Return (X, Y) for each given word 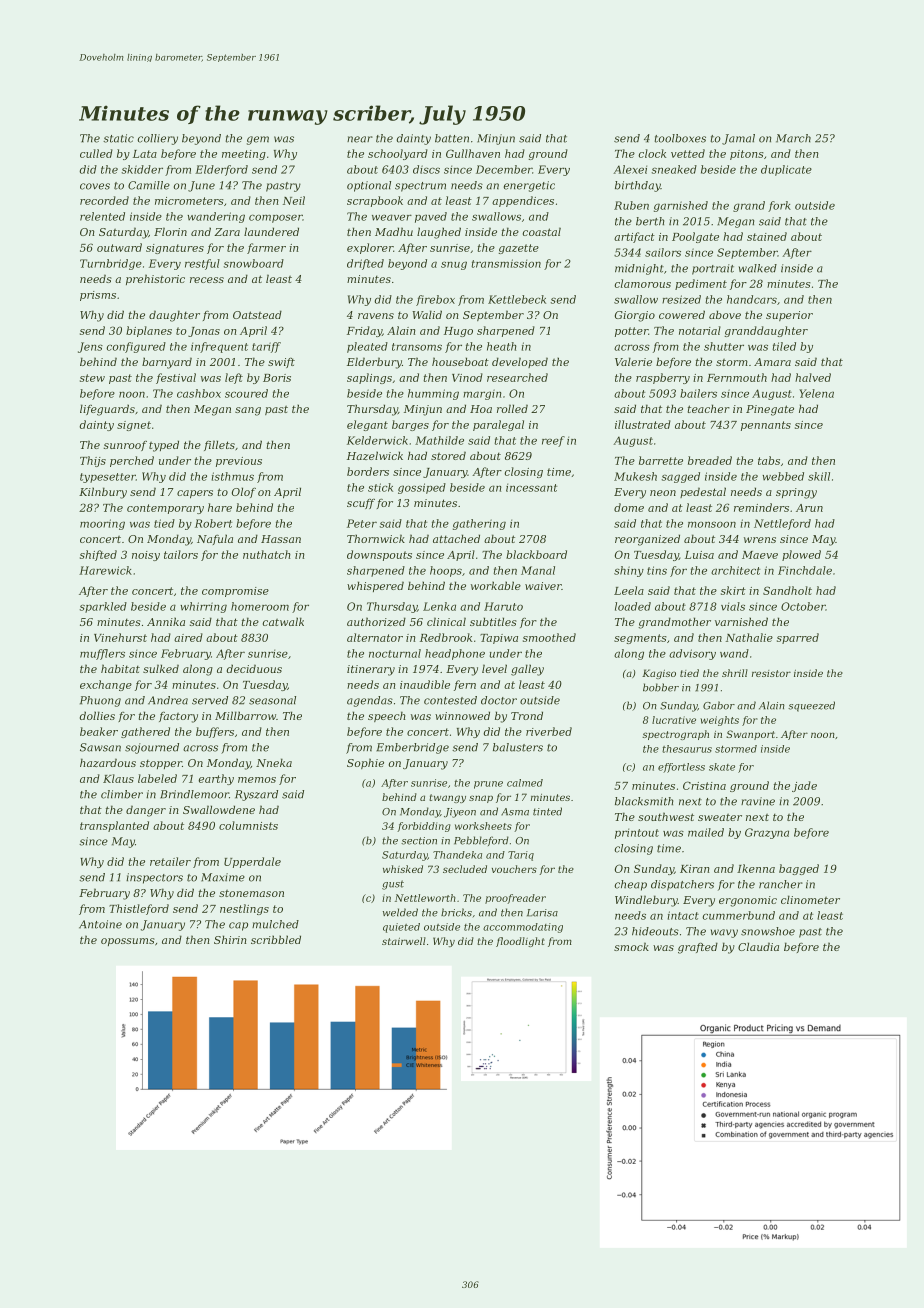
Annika (166, 621)
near (360, 139)
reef (553, 441)
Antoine (100, 924)
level (494, 668)
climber (122, 794)
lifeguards (107, 410)
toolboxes (680, 138)
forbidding (424, 827)
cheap (631, 885)
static (118, 138)
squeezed (811, 706)
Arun (809, 508)
